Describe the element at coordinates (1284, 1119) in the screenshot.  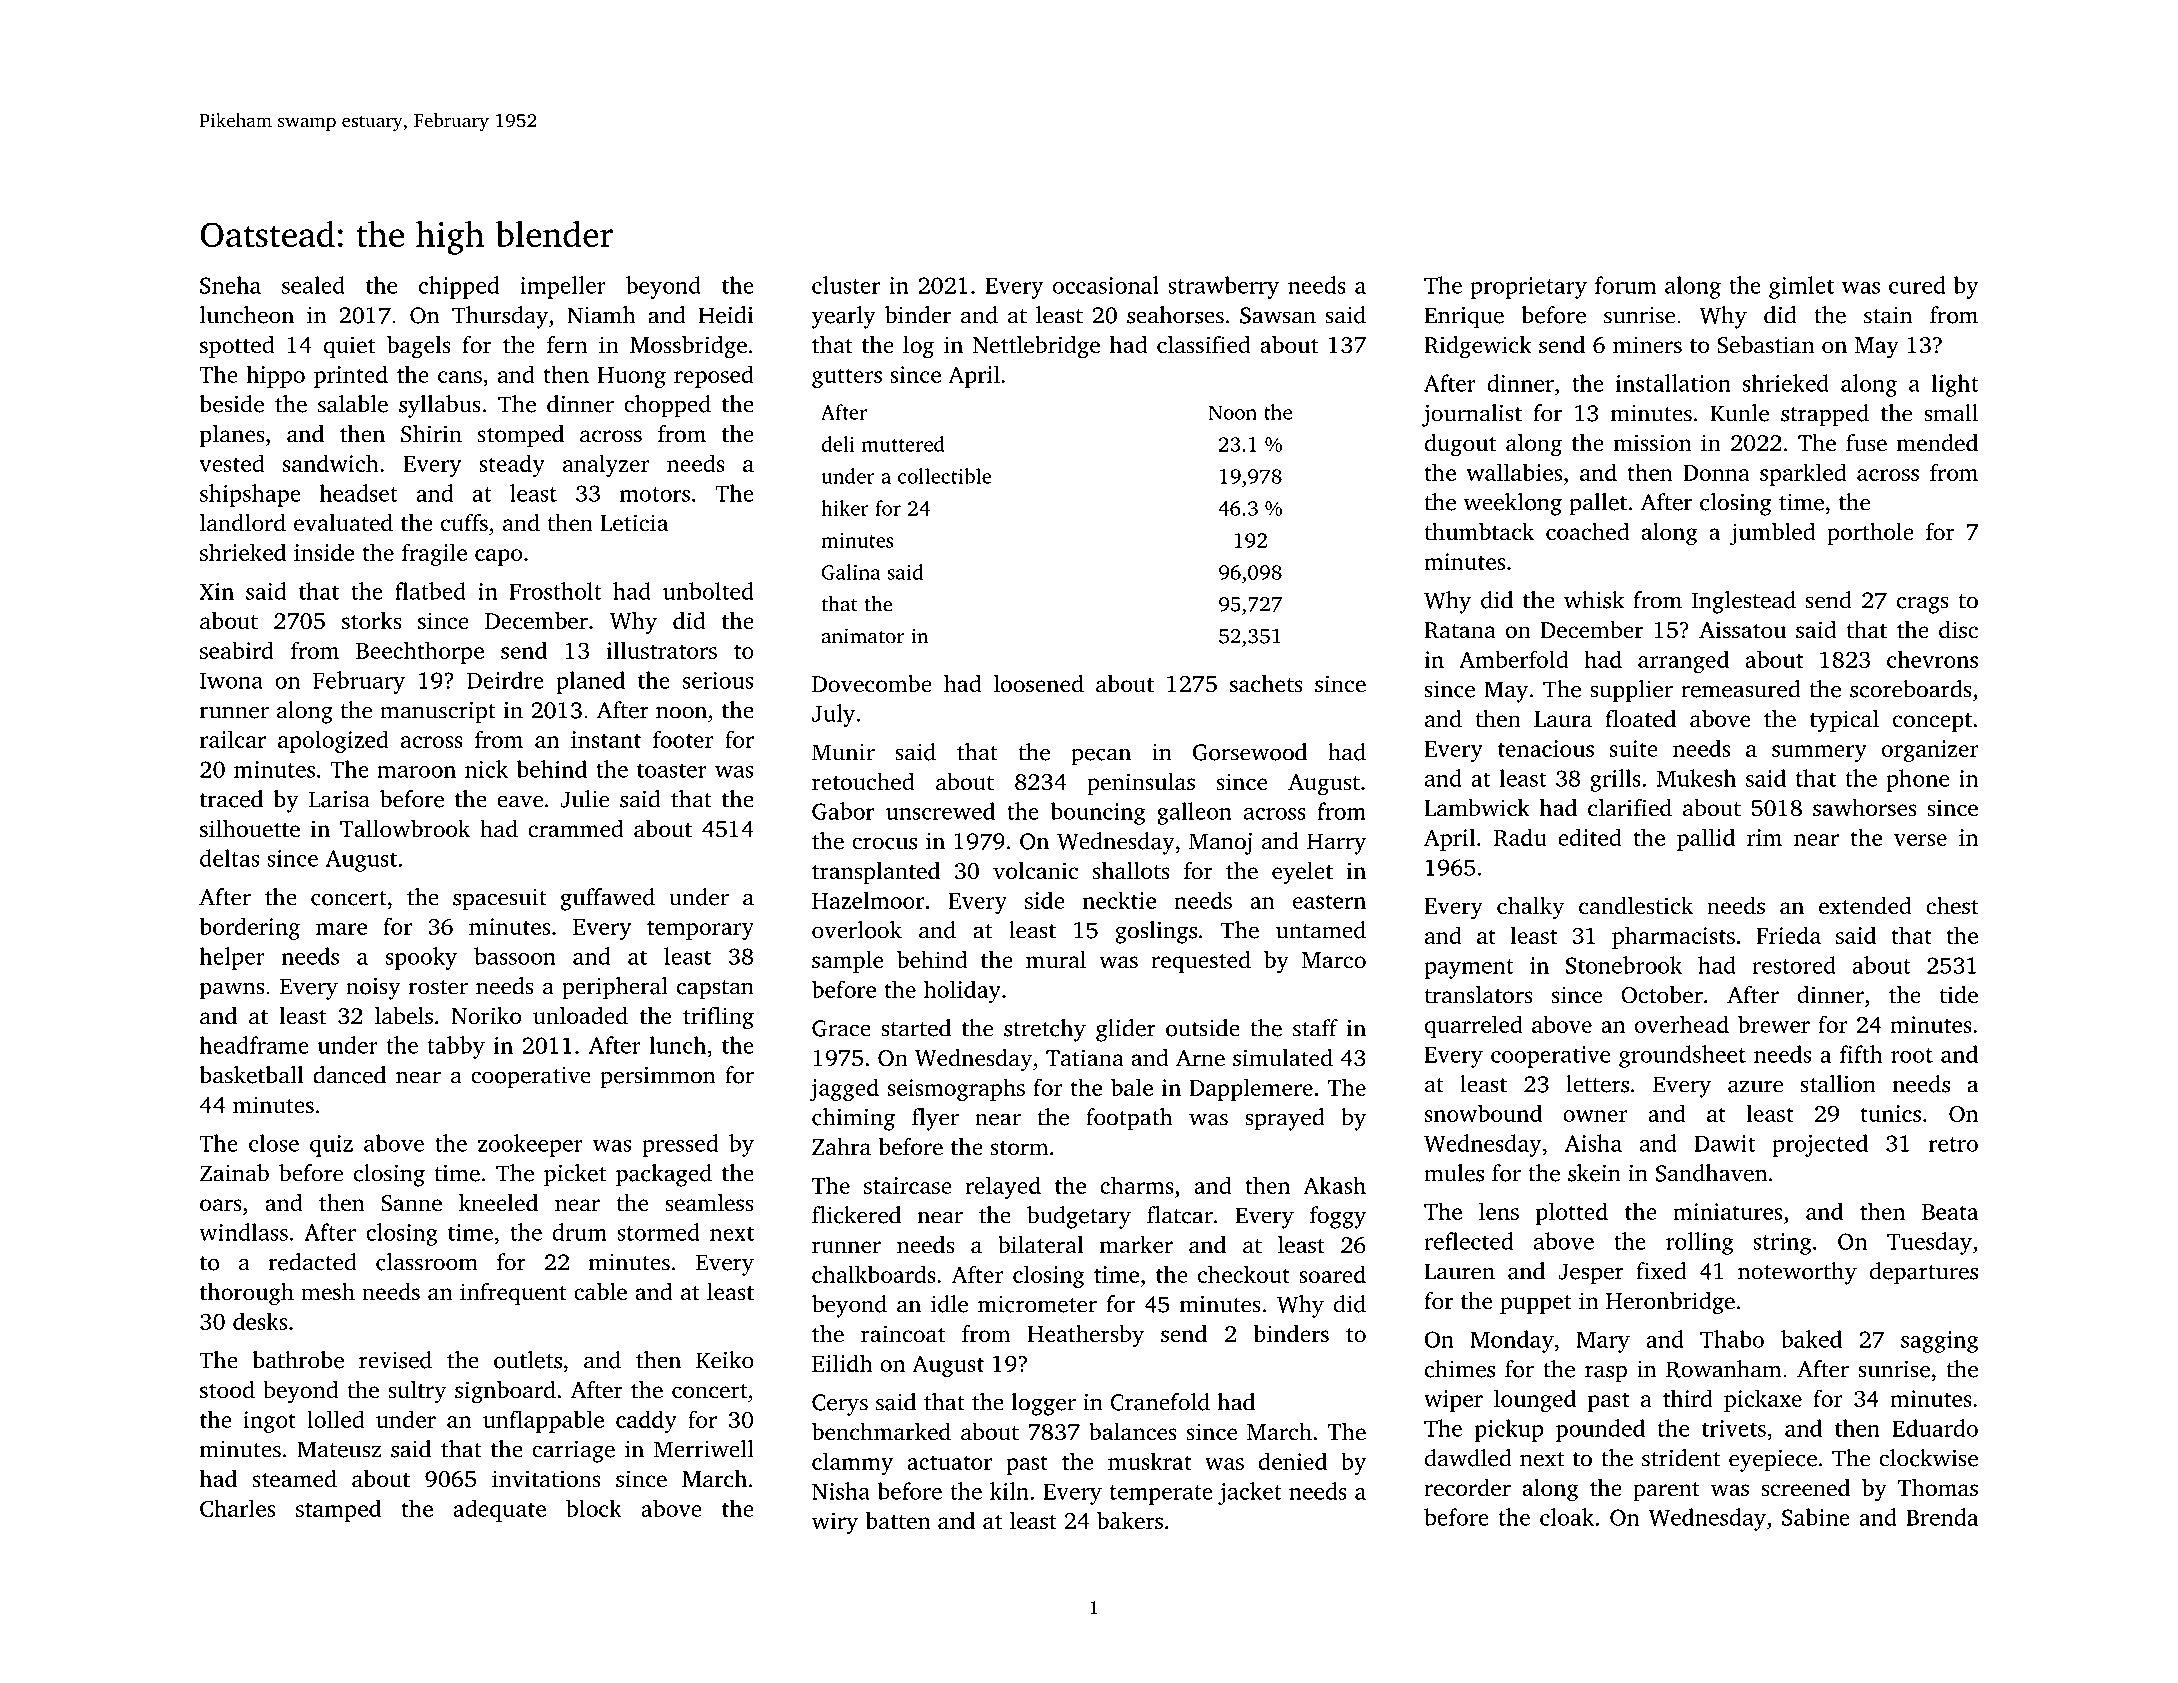
I see `sprayed` at that location.
